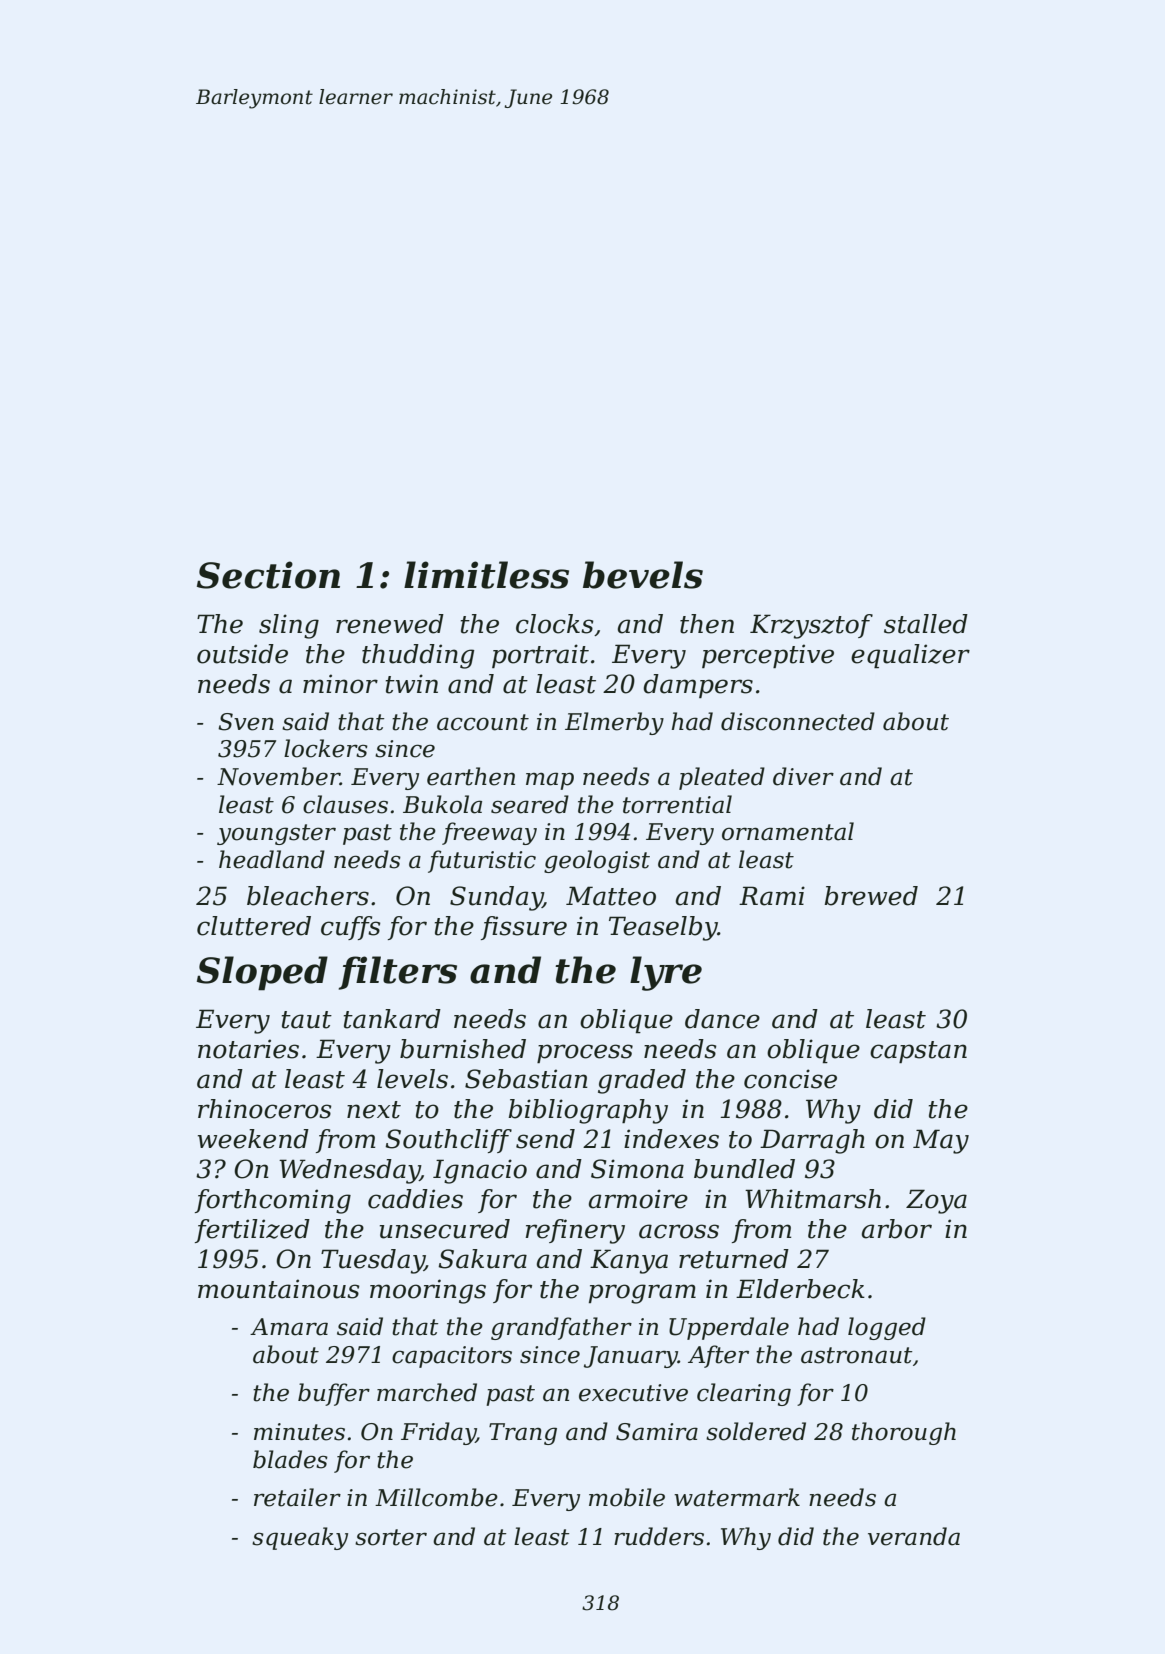 This screenshot has height=1654, width=1165. I want to click on dance, so click(722, 1019).
